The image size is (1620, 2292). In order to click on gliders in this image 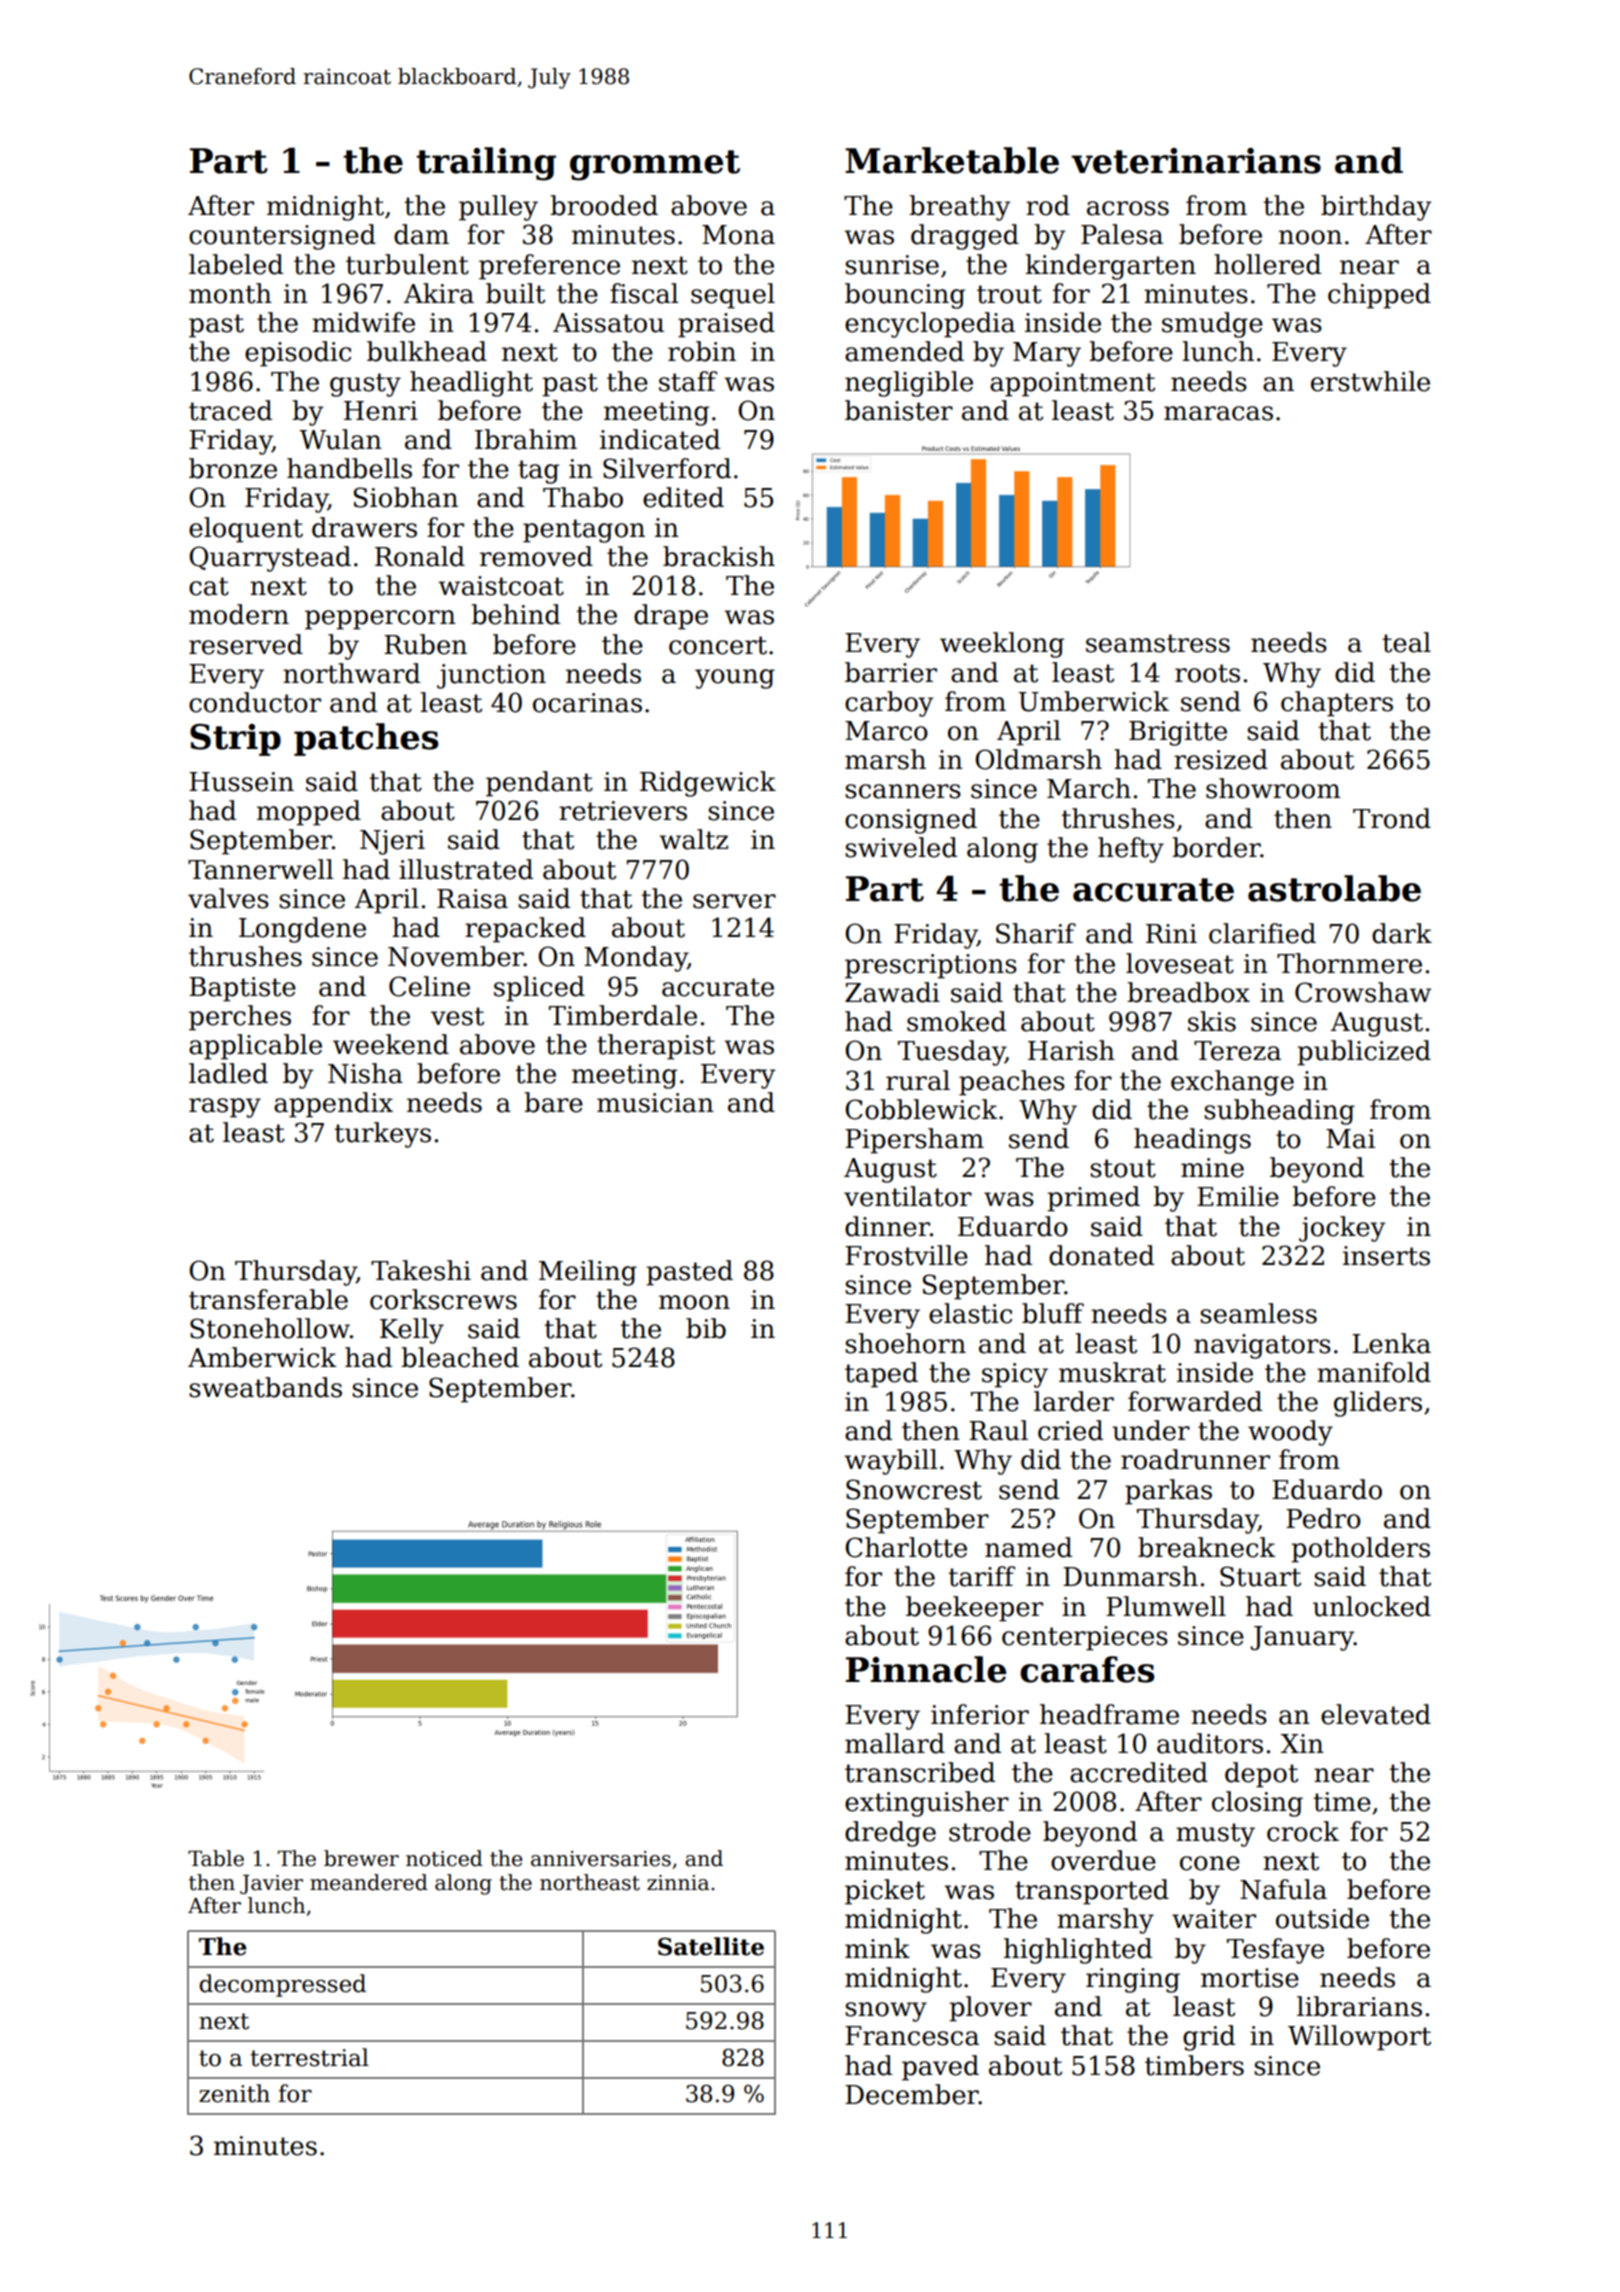, I will do `click(1378, 1404)`.
